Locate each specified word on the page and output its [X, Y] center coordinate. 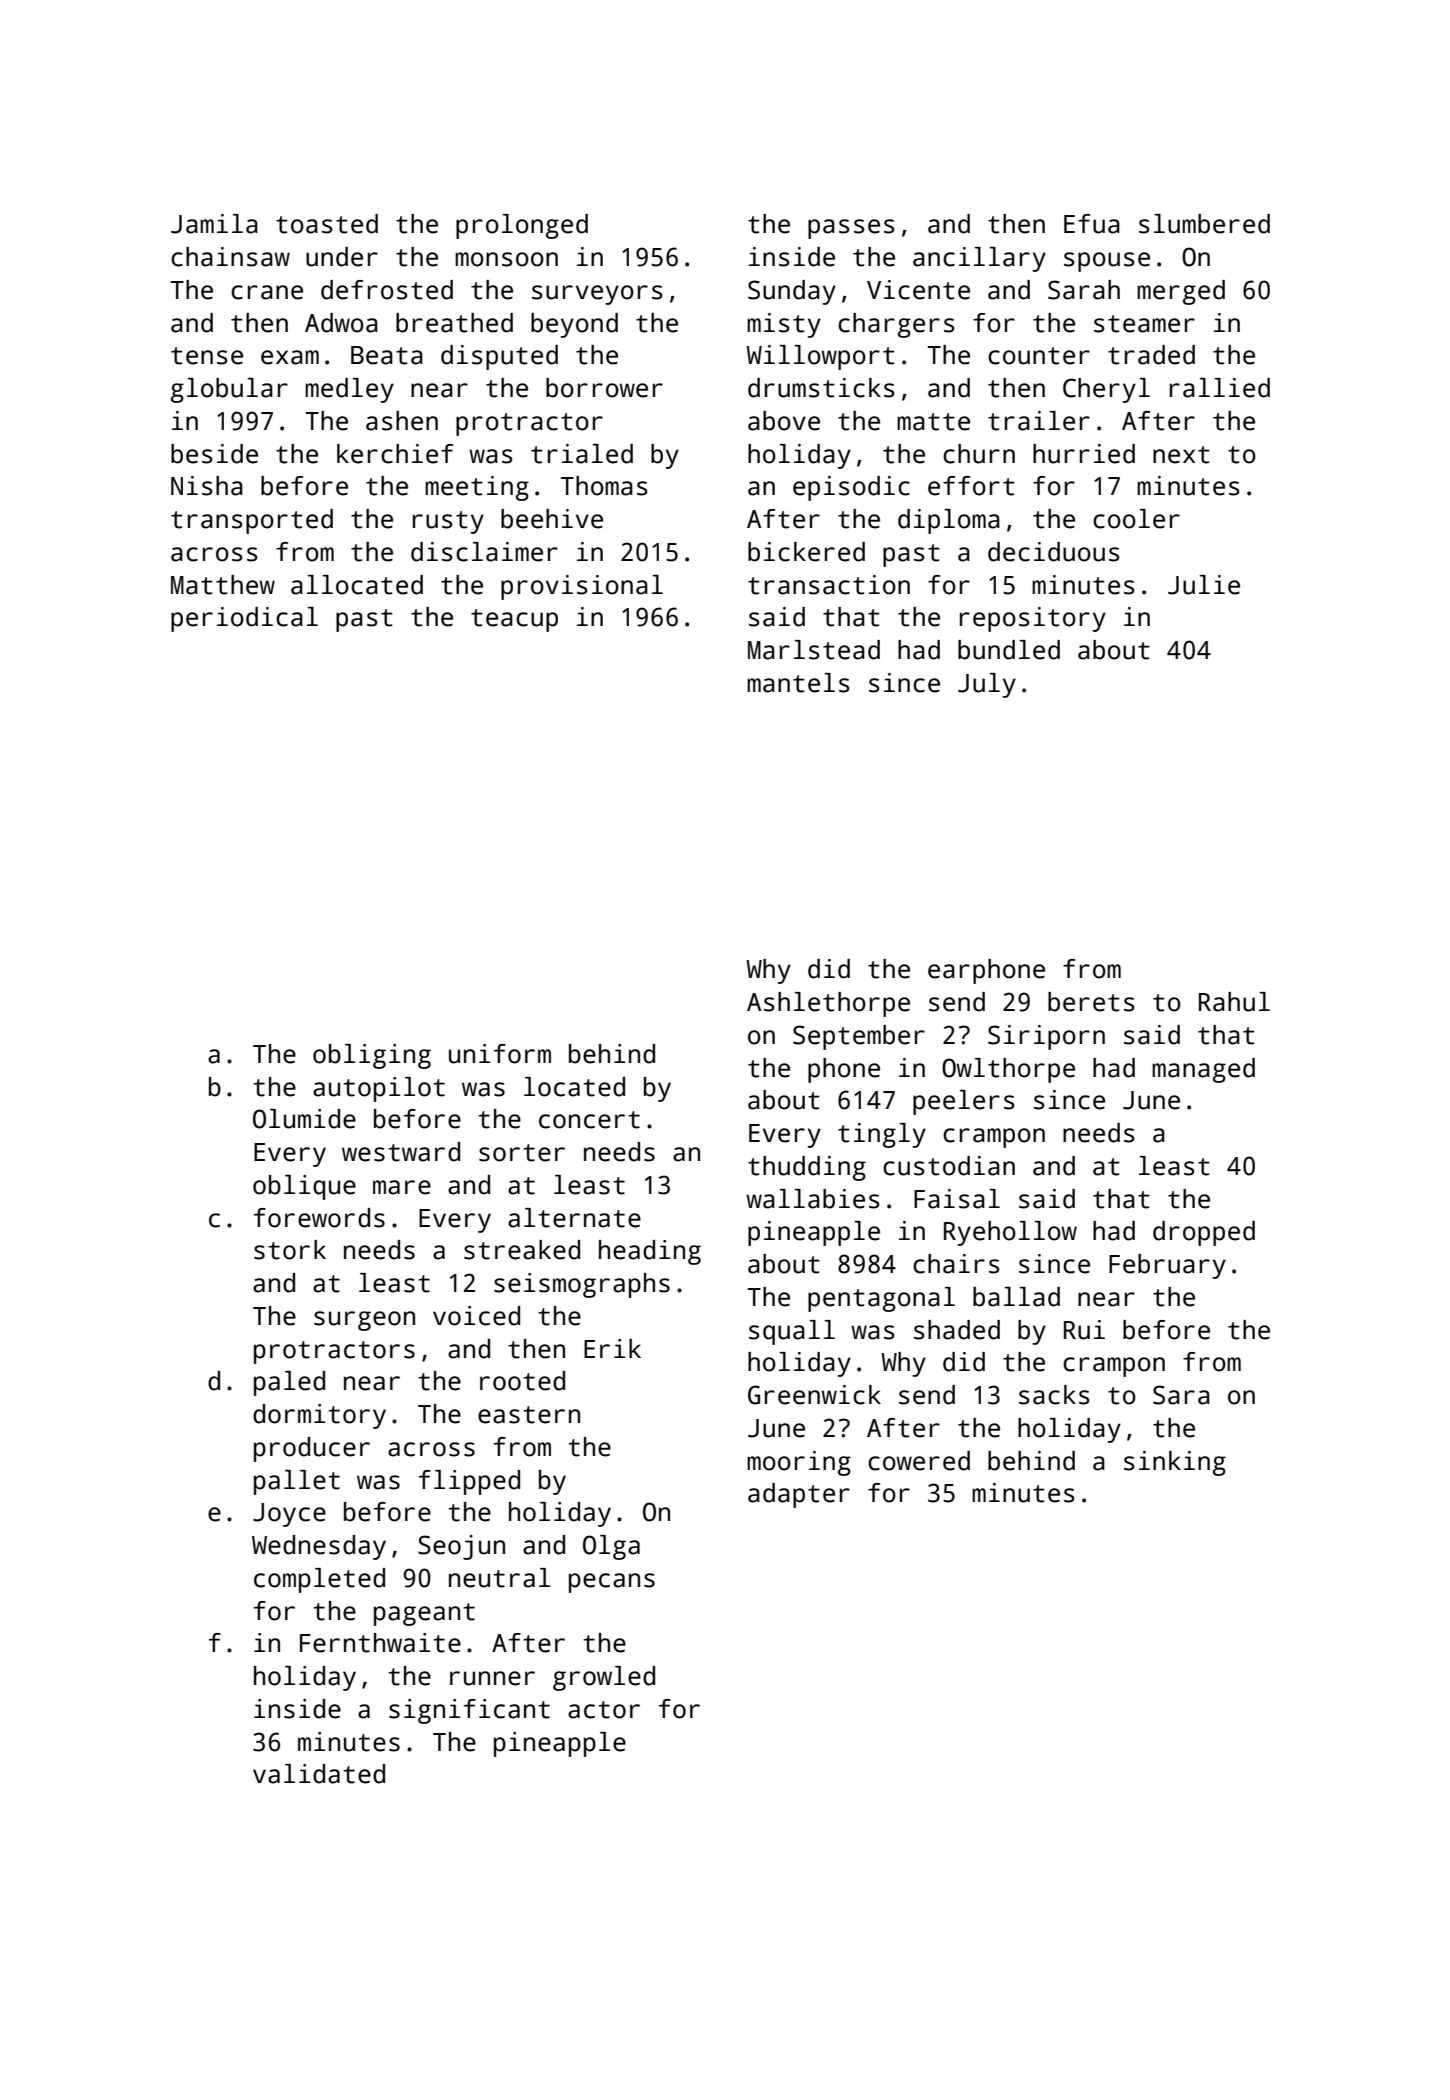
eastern [529, 1415]
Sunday [792, 292]
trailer [1039, 421]
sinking [1175, 1463]
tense [207, 356]
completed [319, 1580]
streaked [522, 1250]
